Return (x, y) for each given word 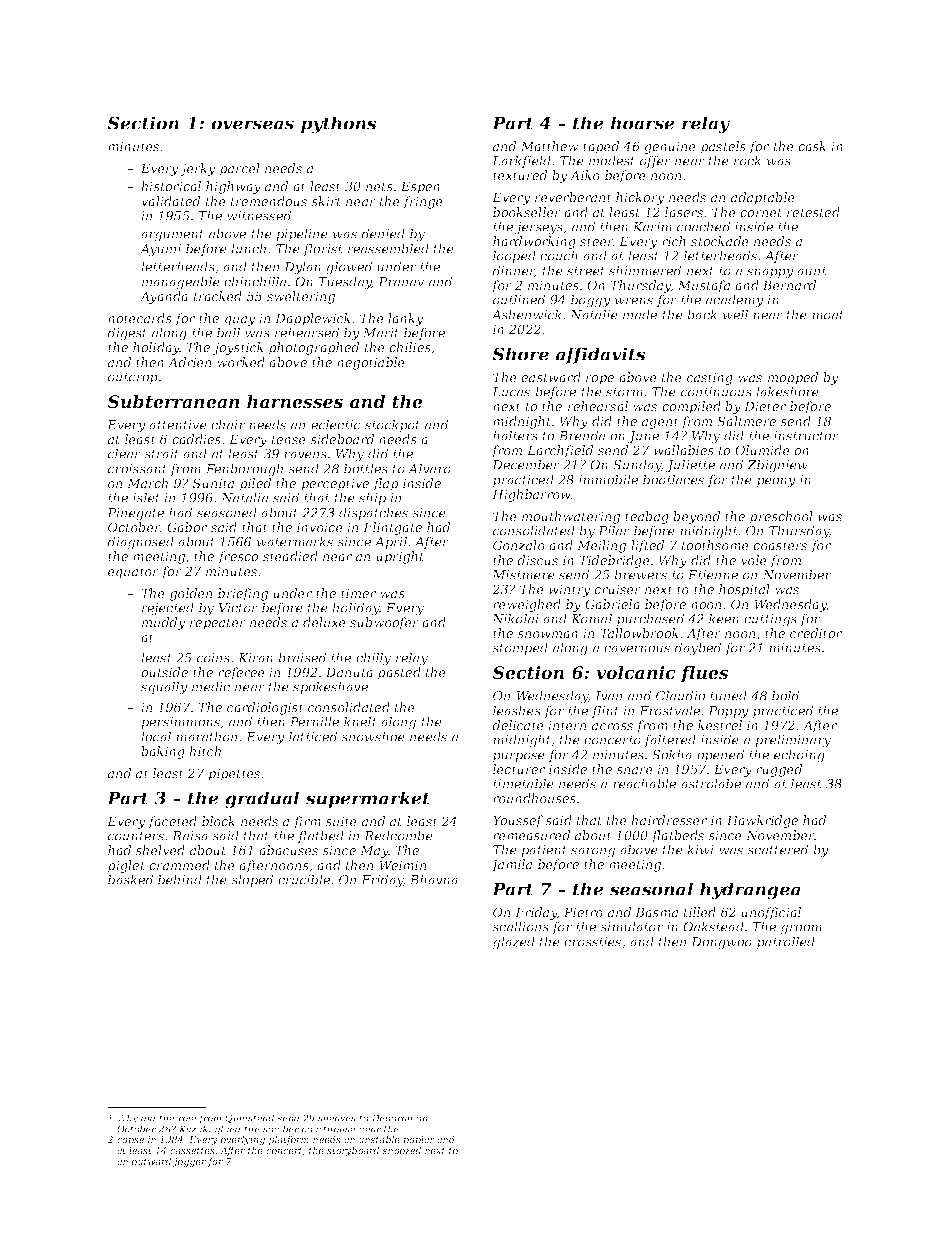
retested (813, 212)
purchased (650, 619)
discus (537, 560)
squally (164, 688)
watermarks (295, 541)
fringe (423, 202)
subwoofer (384, 623)
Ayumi (160, 250)
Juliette (690, 465)
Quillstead (249, 1118)
